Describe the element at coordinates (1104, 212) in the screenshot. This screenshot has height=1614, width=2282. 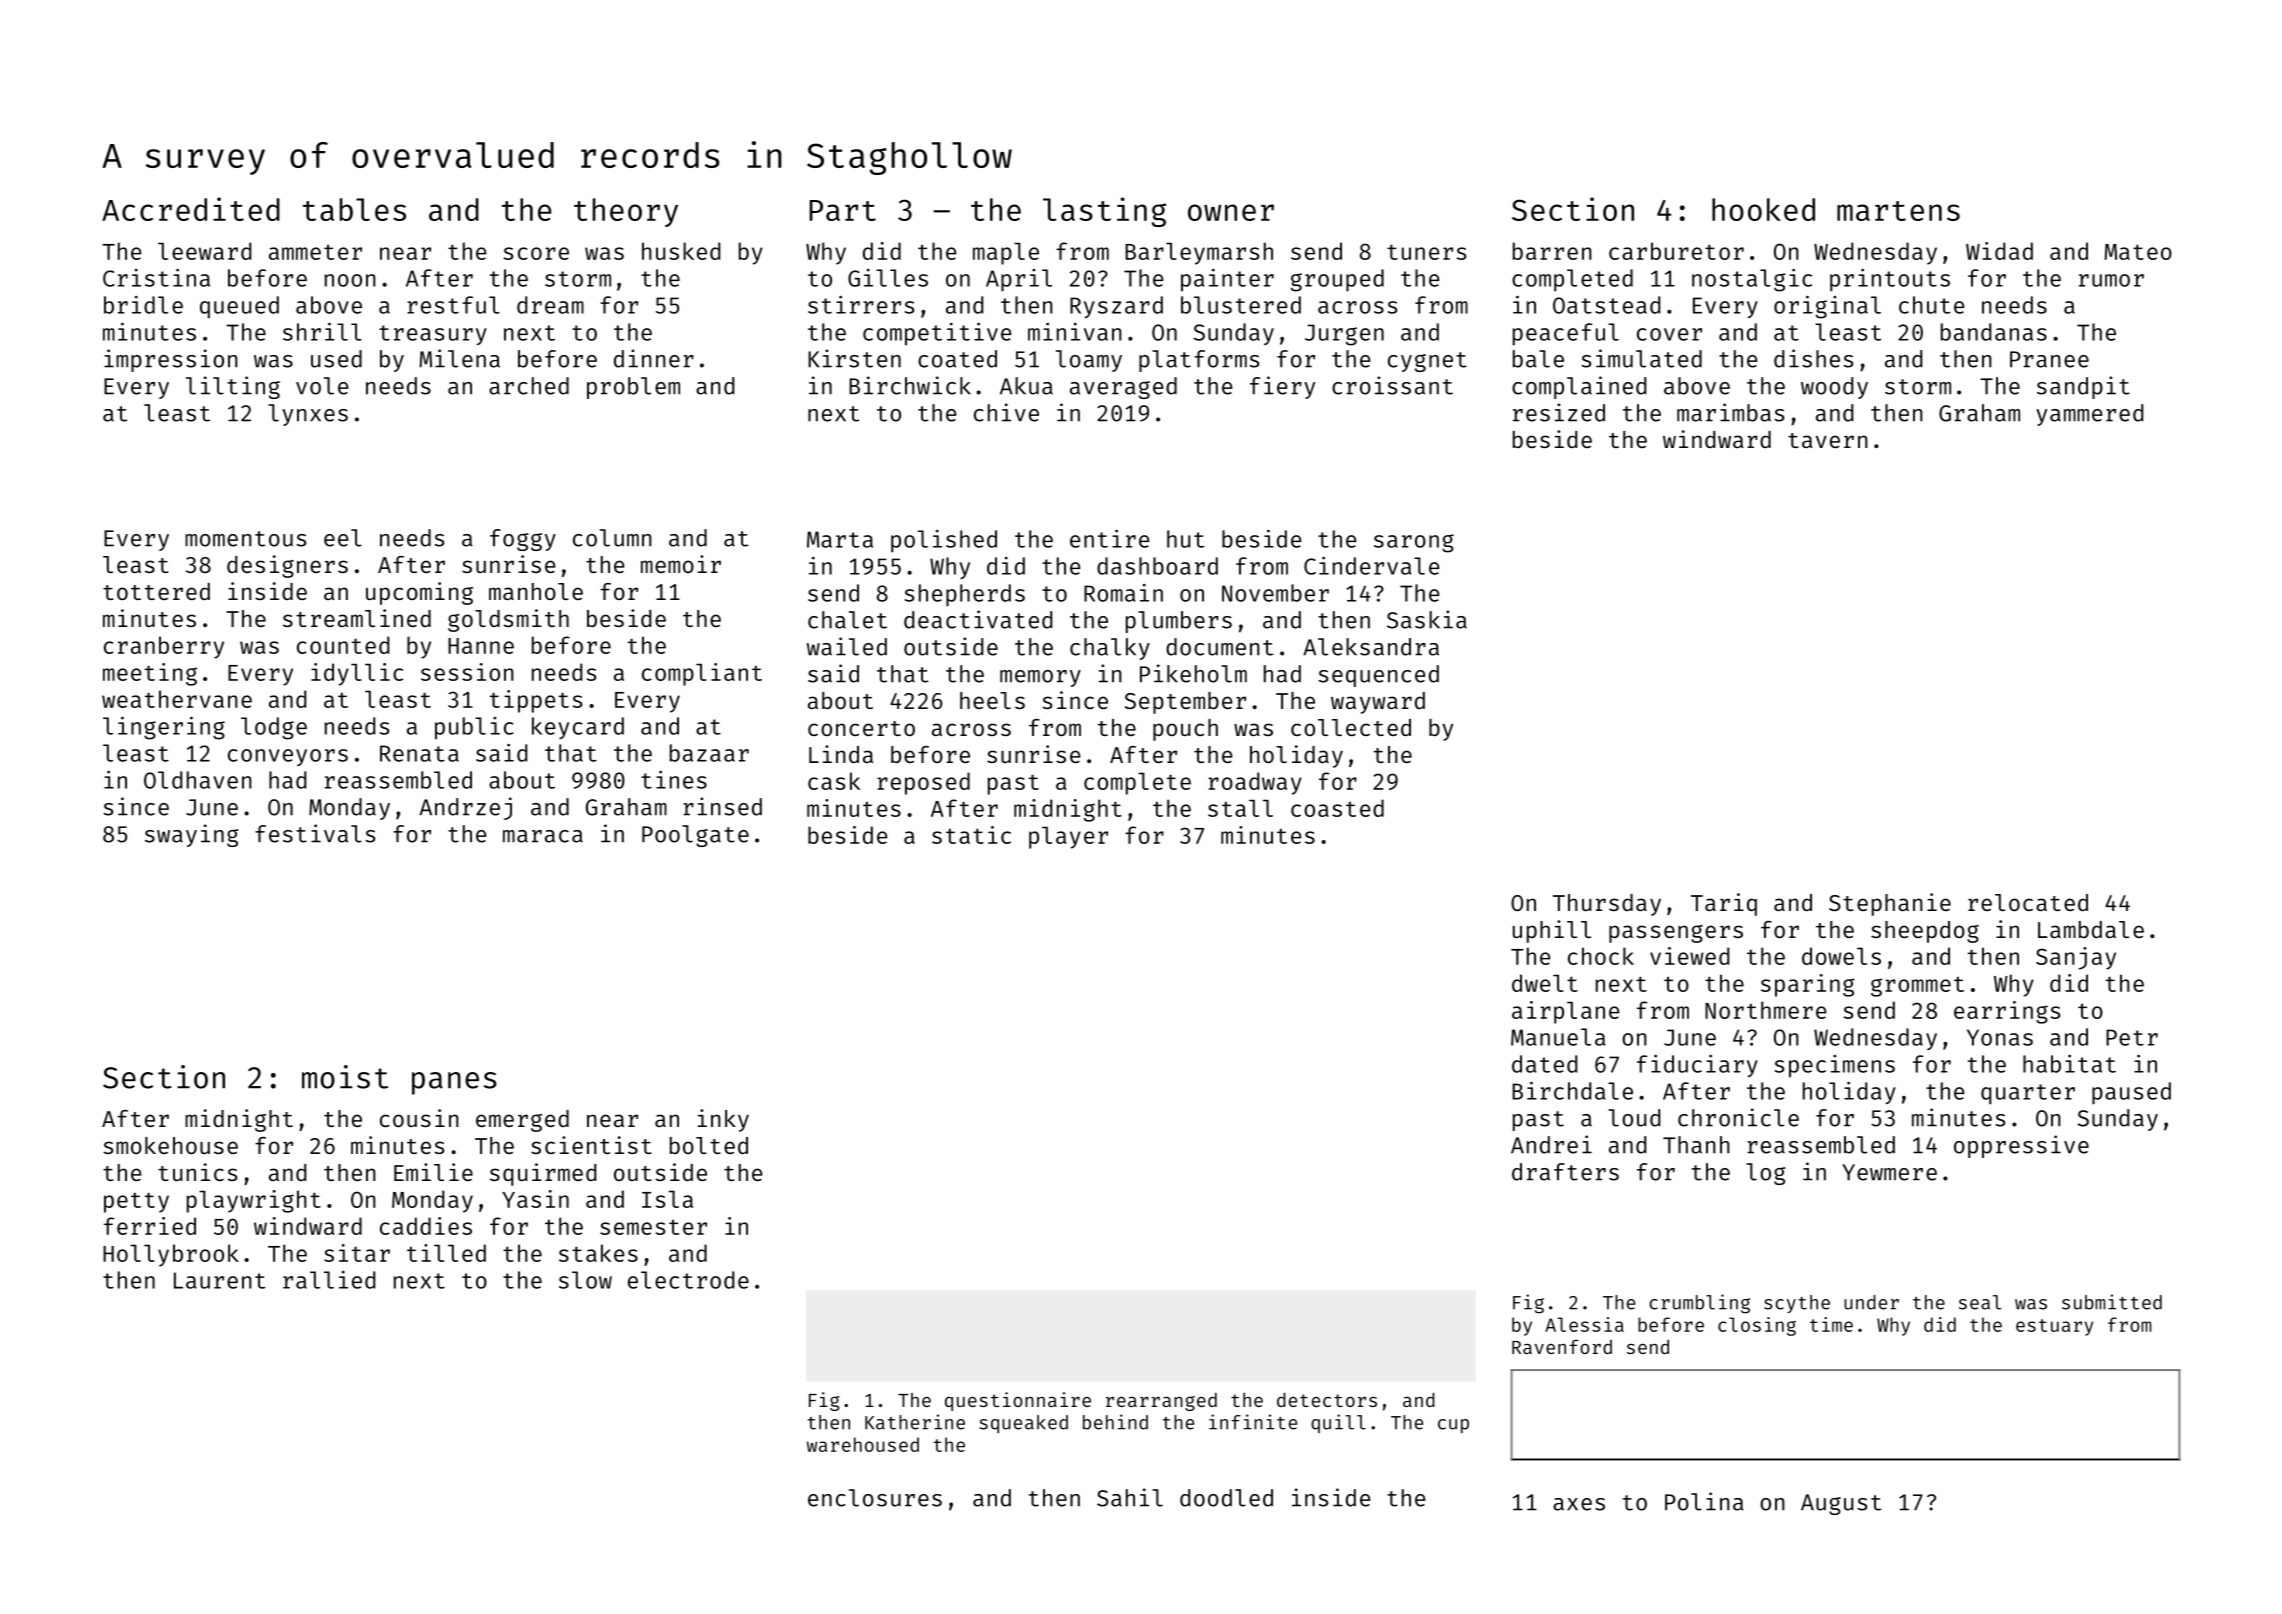
I see `lasting` at that location.
